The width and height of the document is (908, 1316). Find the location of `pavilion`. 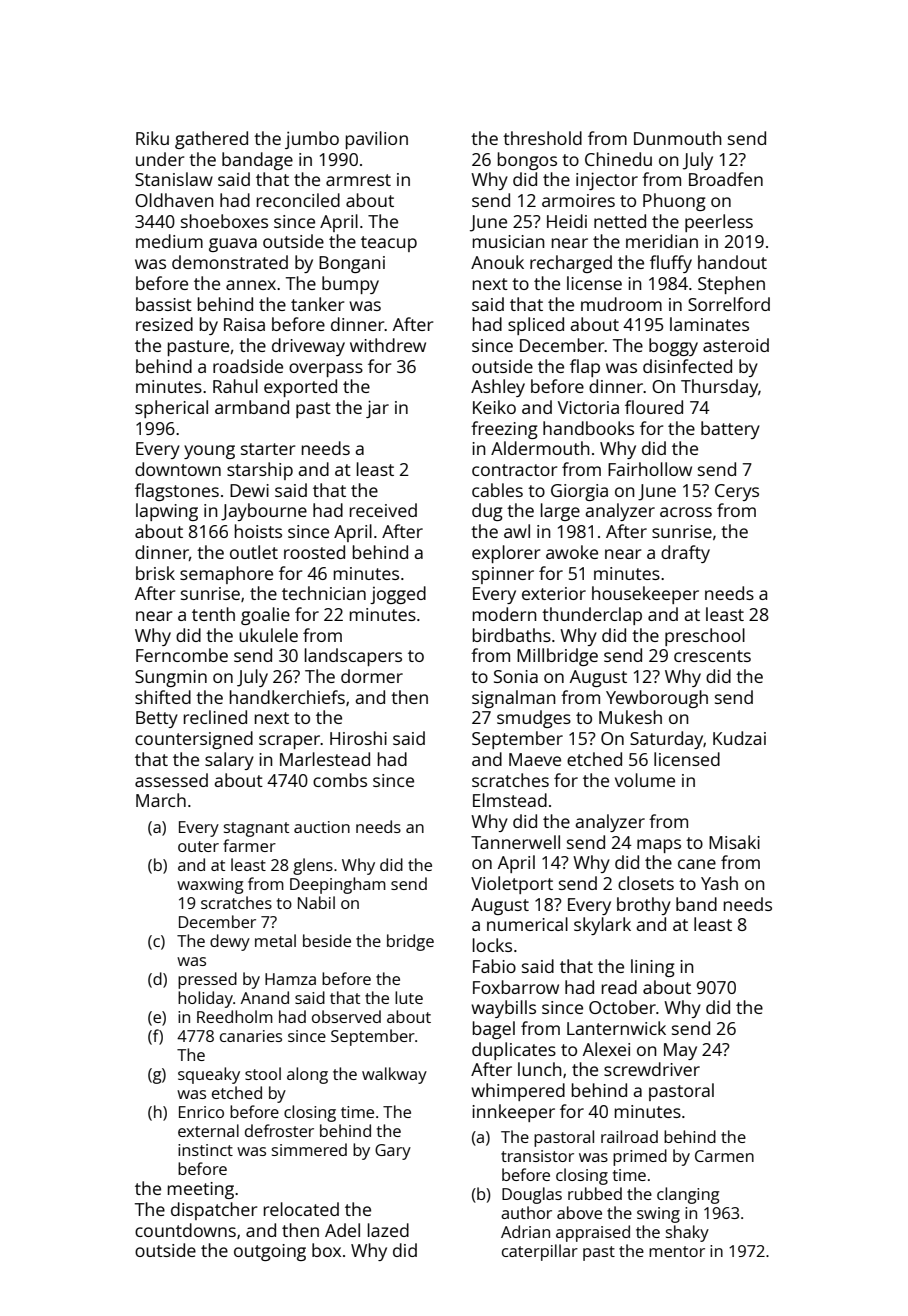

pavilion is located at coordinates (377, 140).
